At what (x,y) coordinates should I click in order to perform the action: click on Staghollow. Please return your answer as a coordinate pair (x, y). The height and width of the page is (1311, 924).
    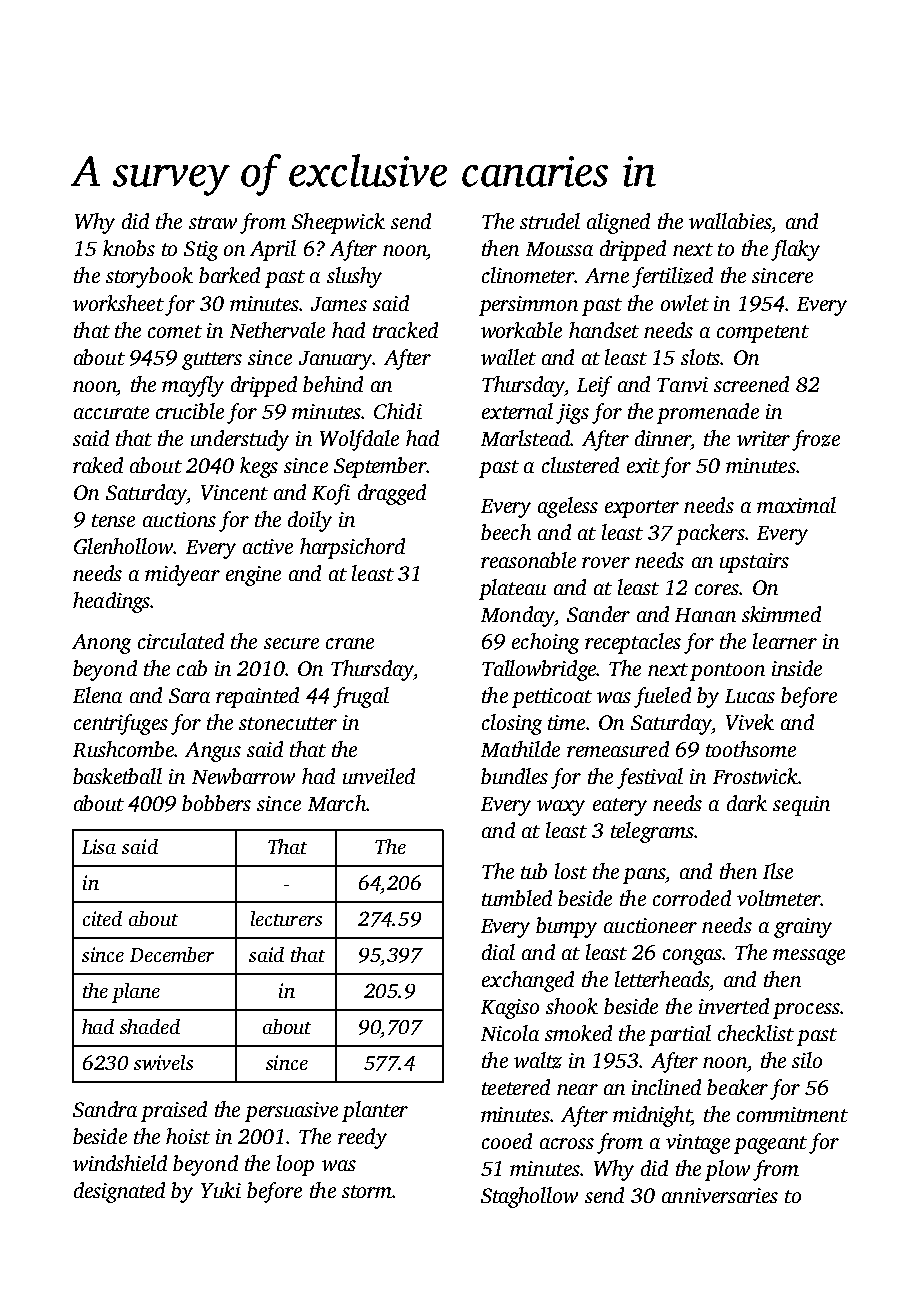
    Looking at the image, I should click on (529, 1197).
